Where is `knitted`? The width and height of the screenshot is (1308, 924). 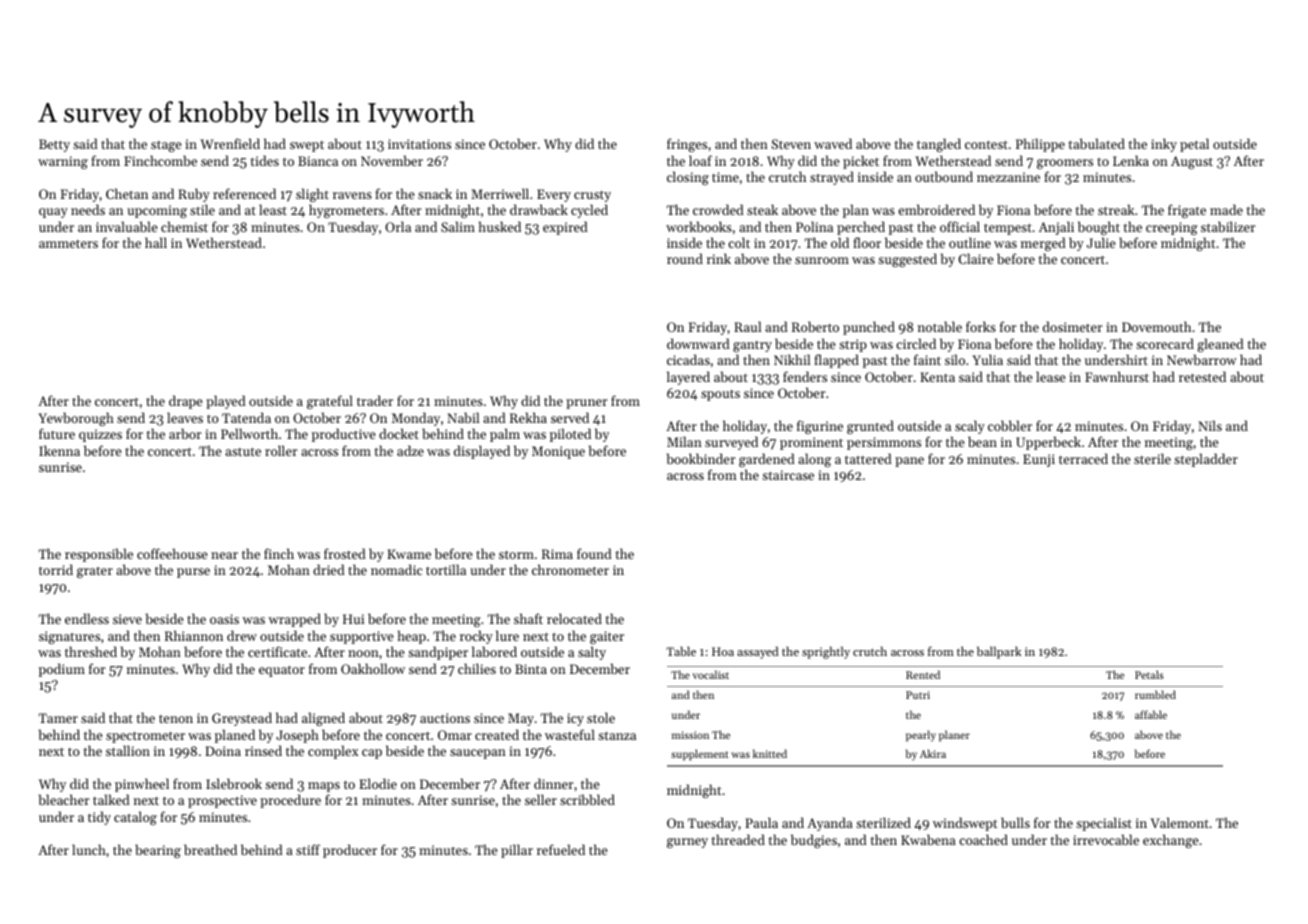
knitted is located at coordinates (770, 753).
